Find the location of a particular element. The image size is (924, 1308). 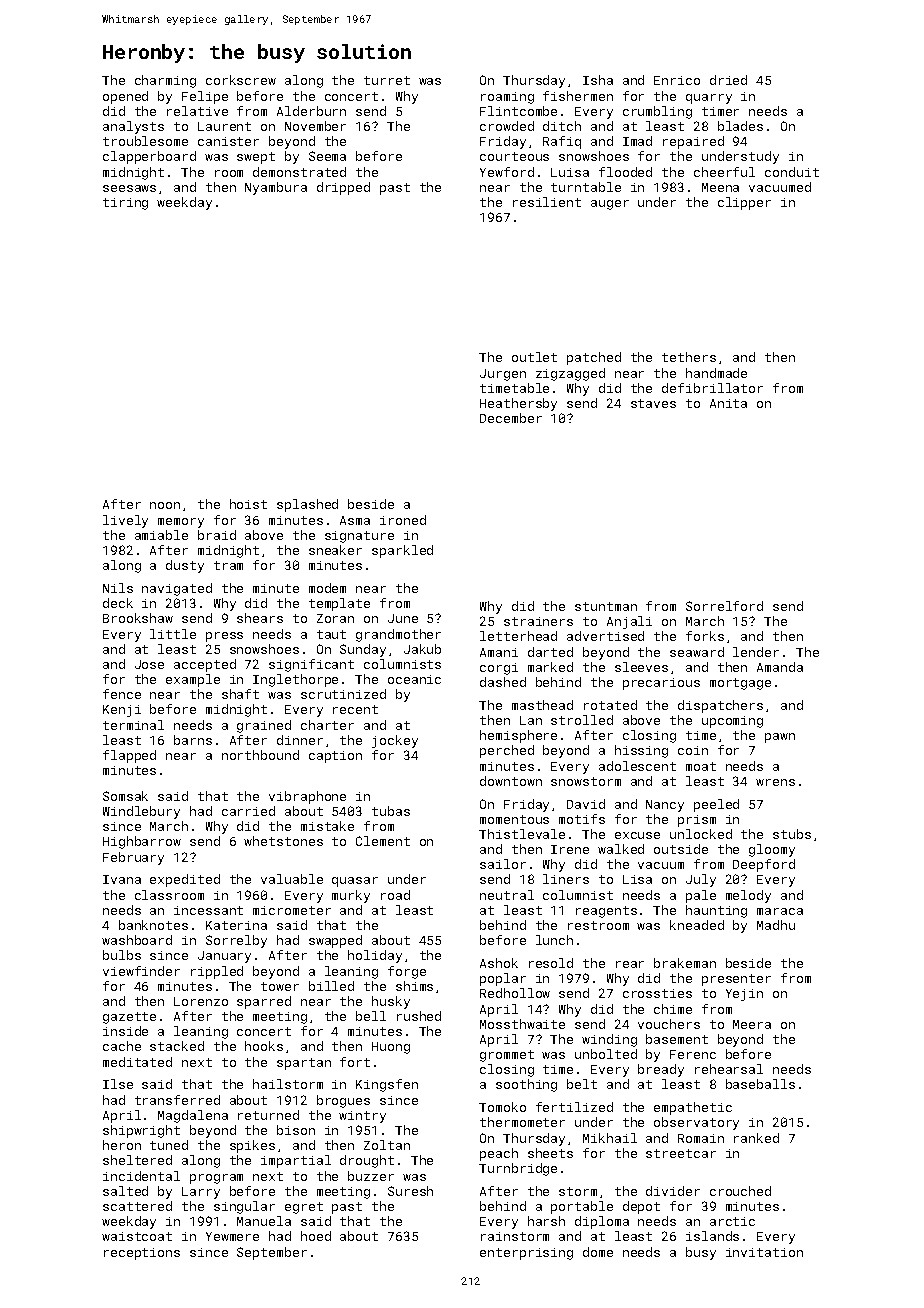

clipper is located at coordinates (744, 203).
